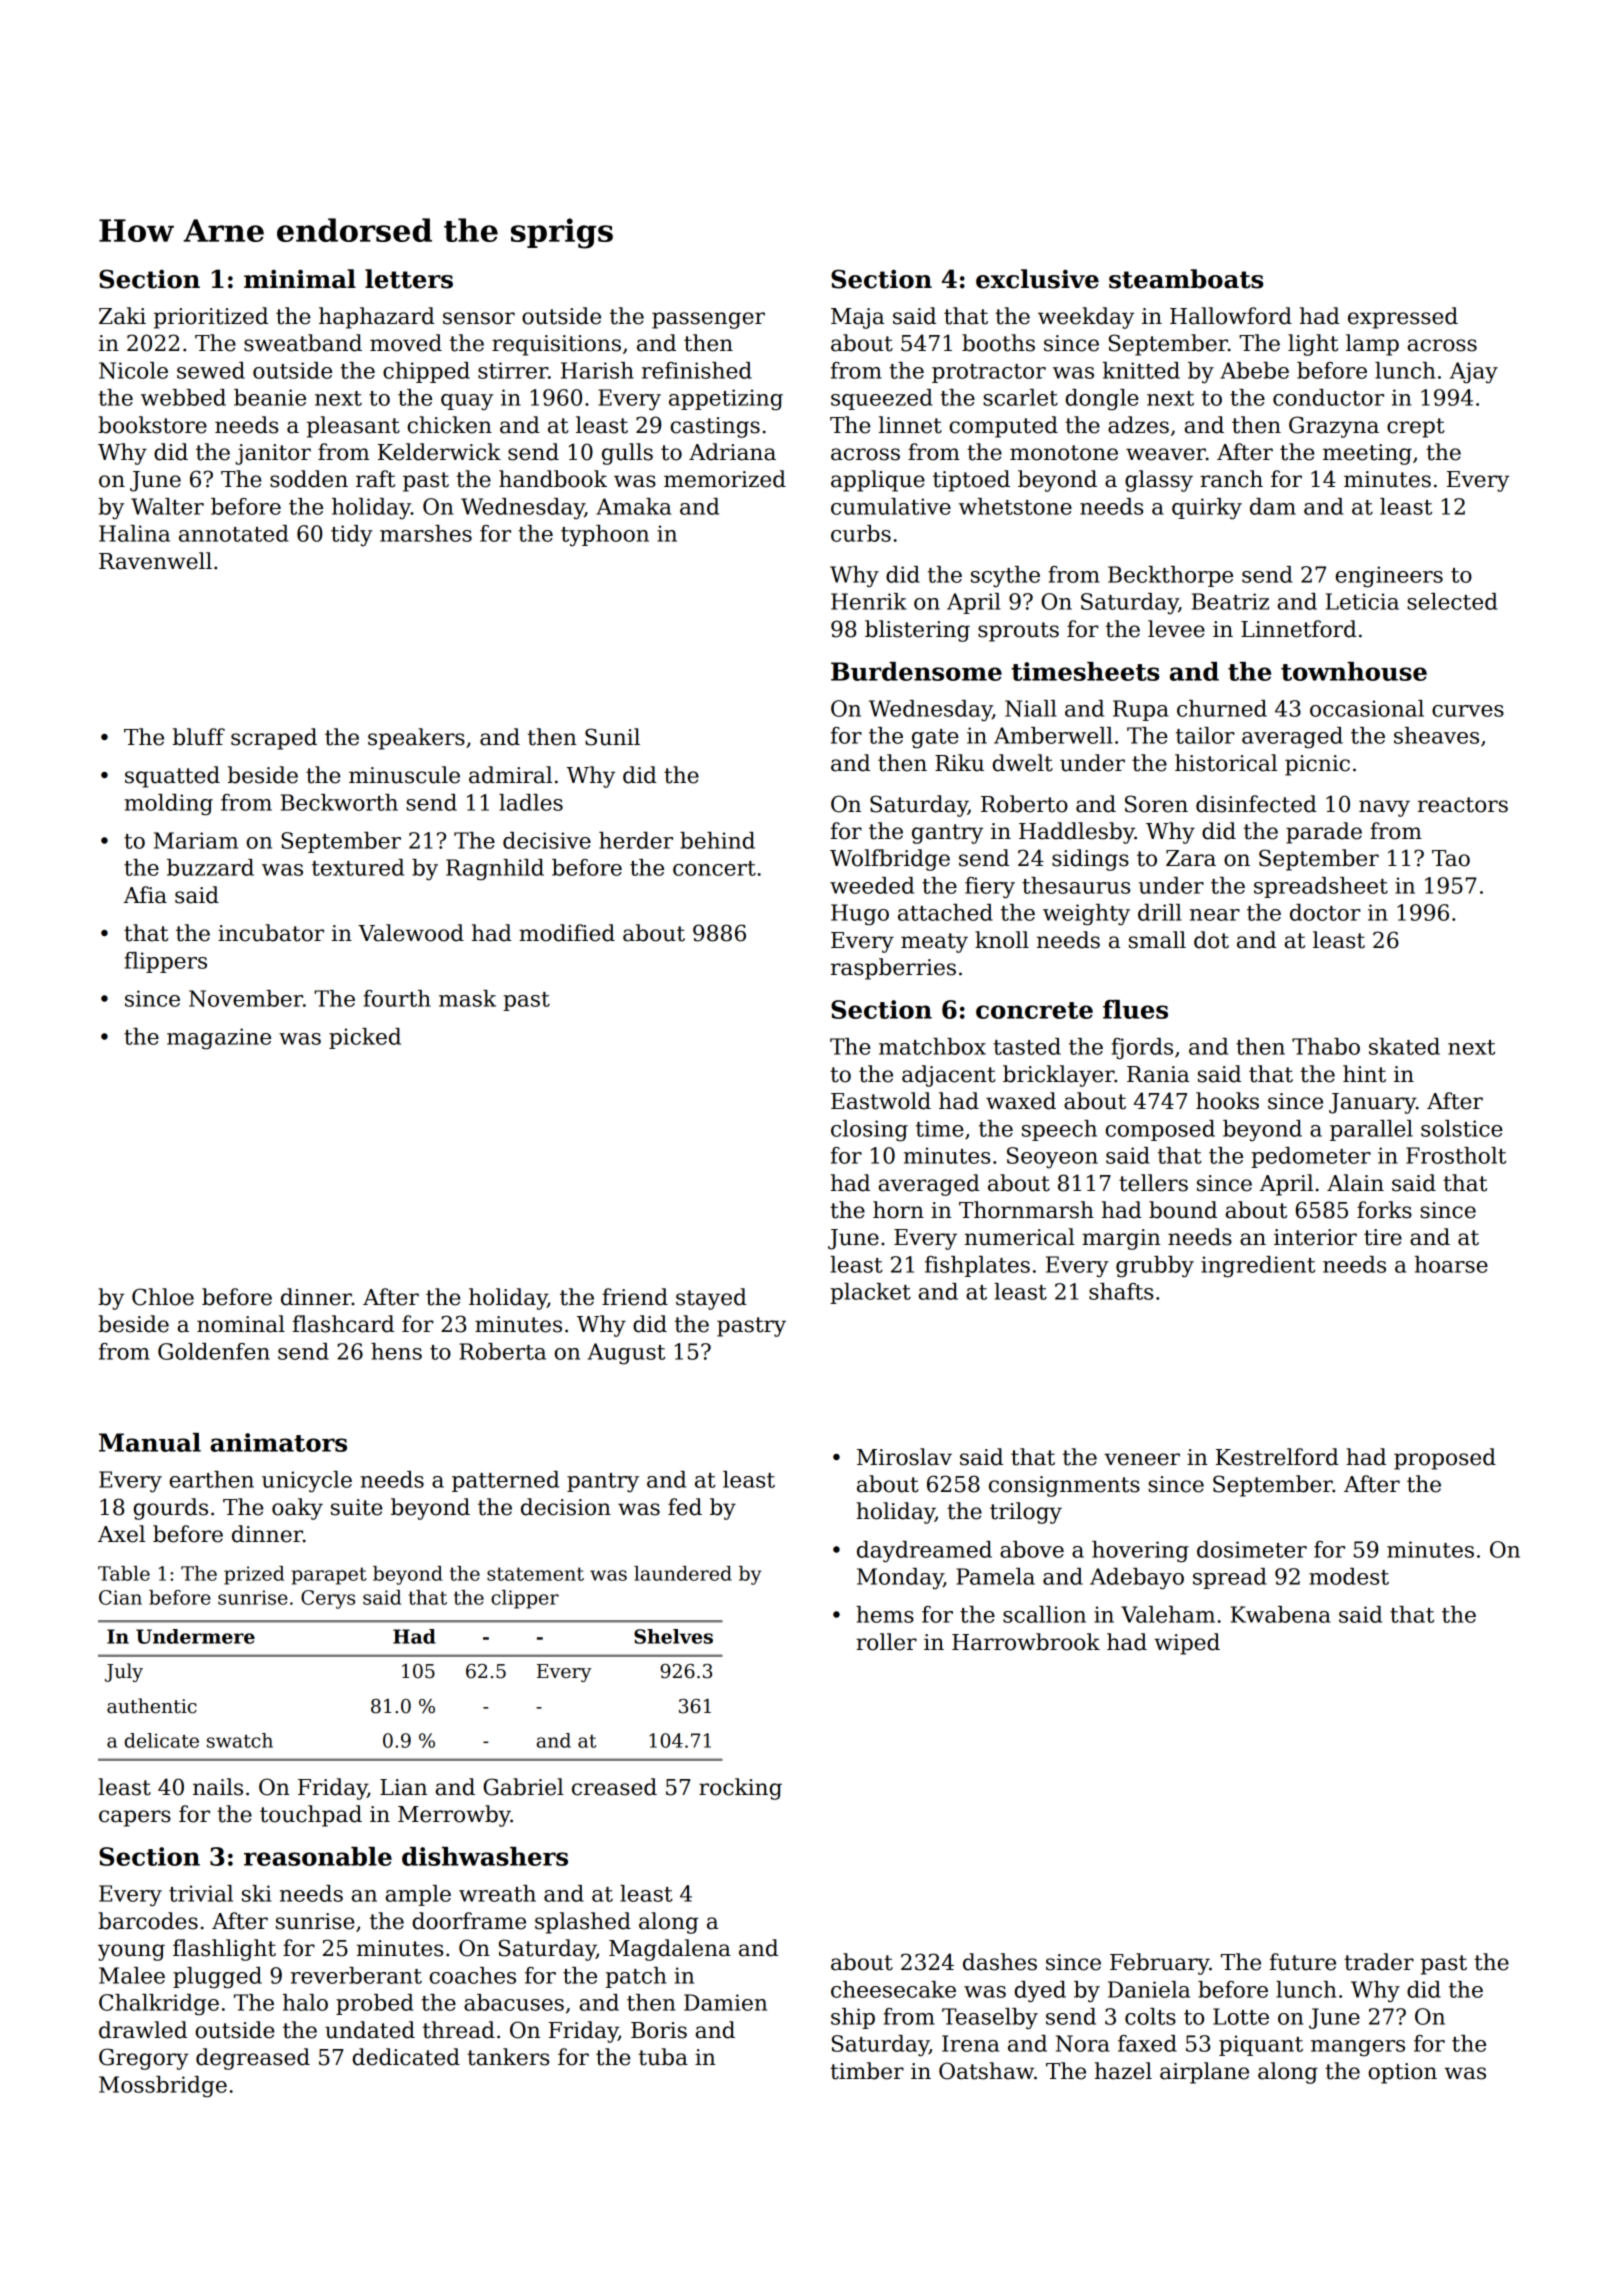  What do you see at coordinates (163, 2087) in the page?
I see `Mossbridge` at bounding box center [163, 2087].
